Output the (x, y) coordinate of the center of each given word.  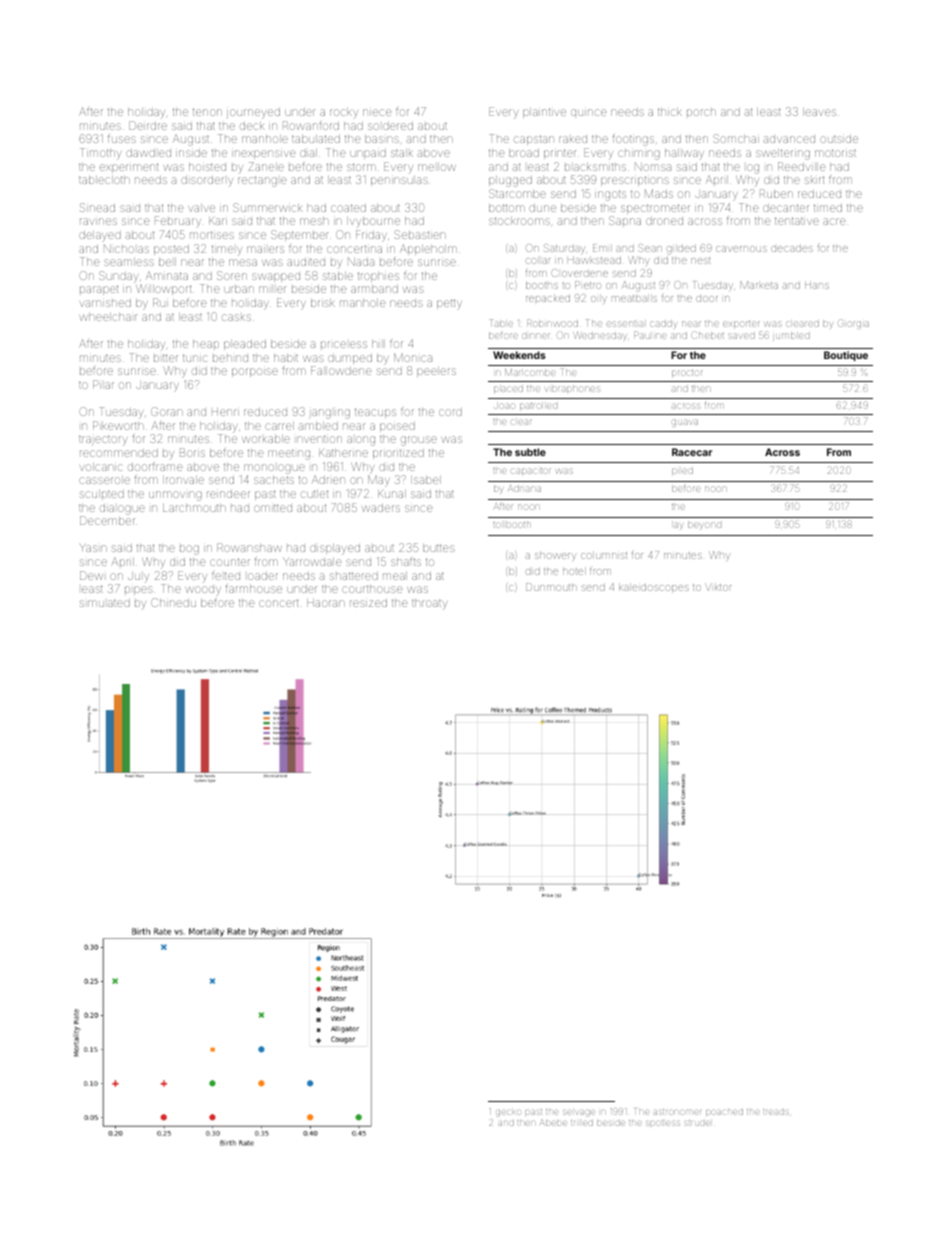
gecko (508, 1113)
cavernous (741, 249)
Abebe (553, 1122)
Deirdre (148, 125)
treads (776, 1112)
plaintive (544, 113)
